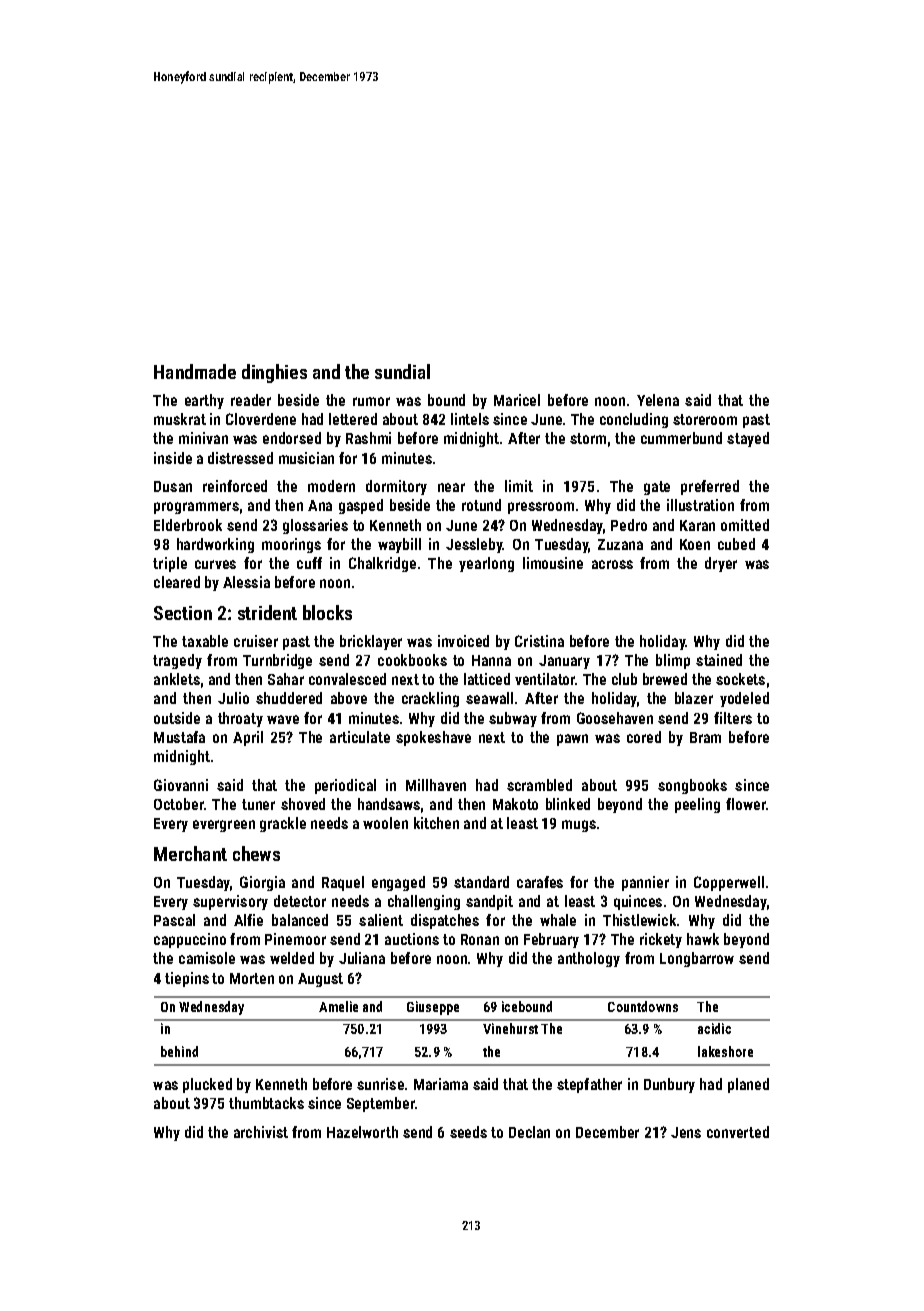 The width and height of the page is (924, 1311). I want to click on Cristina, so click(539, 641).
